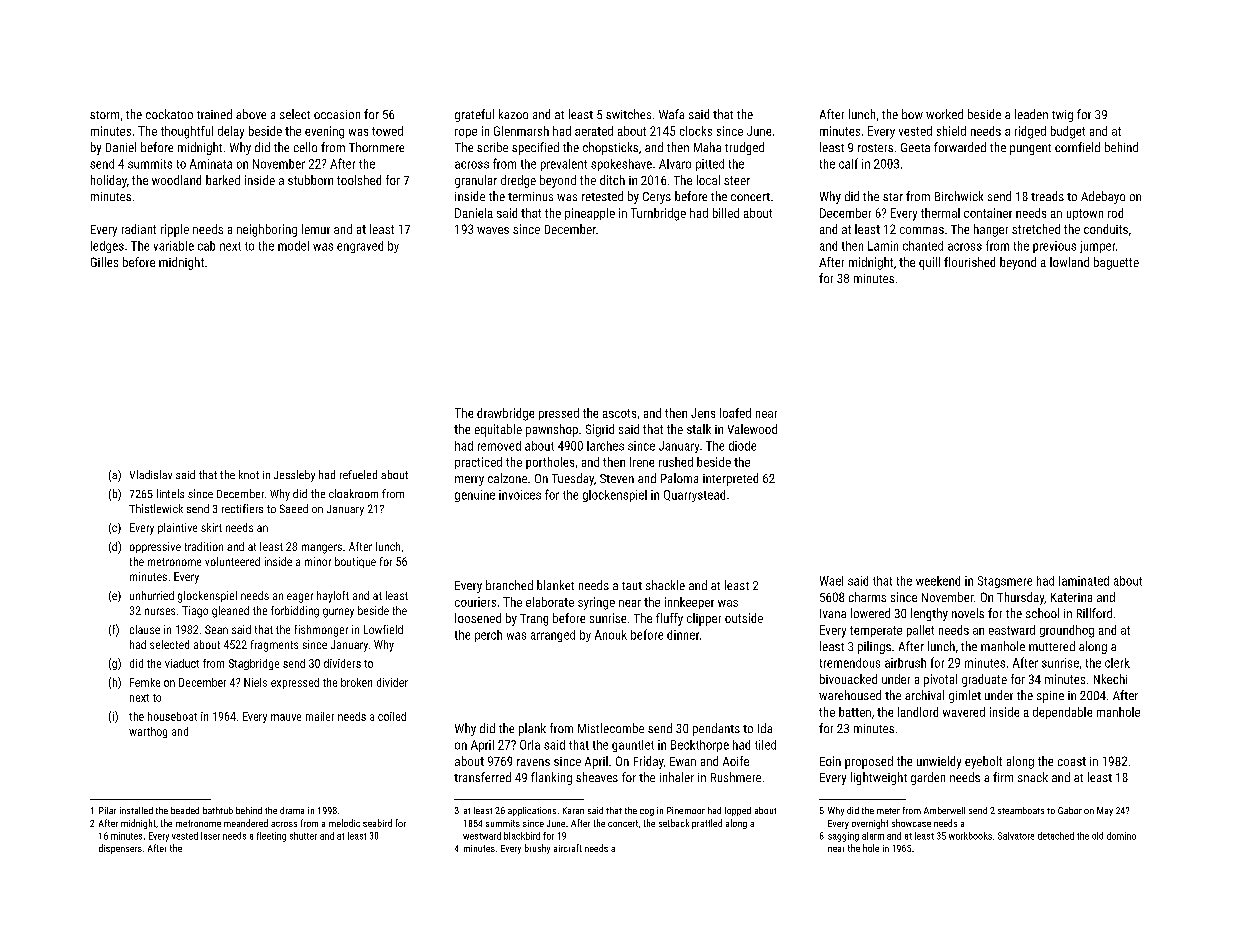 This page has width=1233, height=952. Describe the element at coordinates (322, 549) in the page. I see `mangers` at that location.
